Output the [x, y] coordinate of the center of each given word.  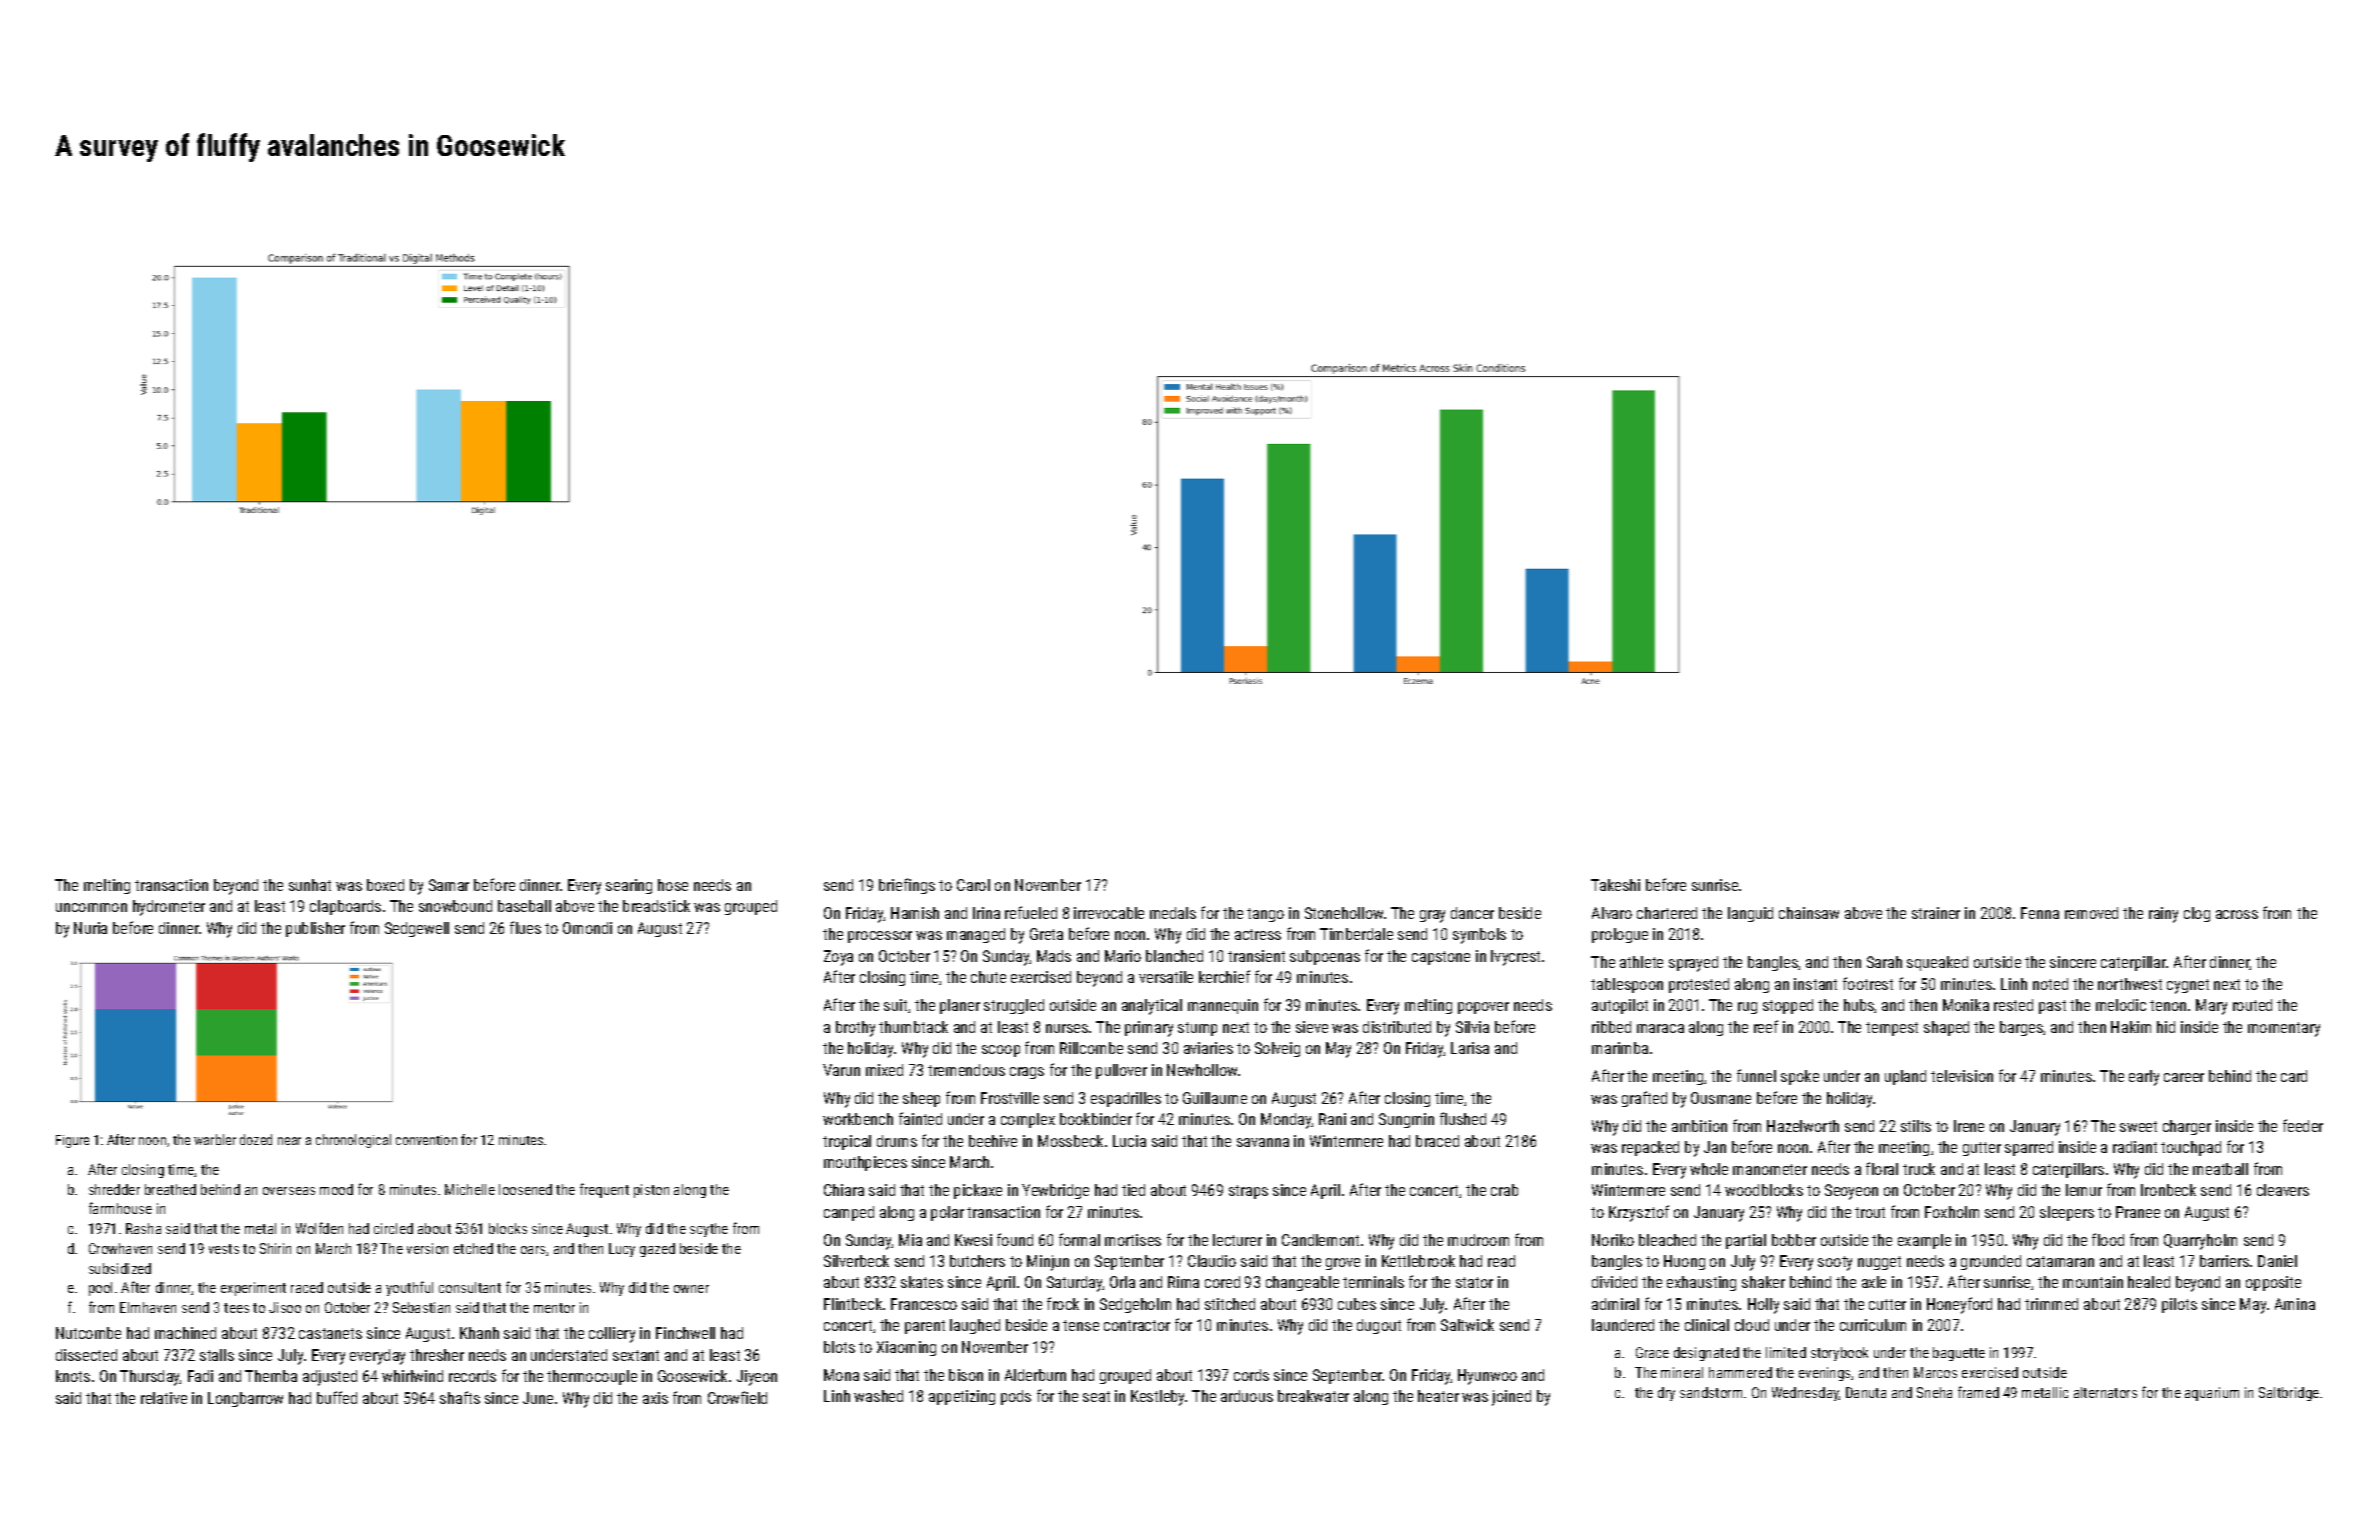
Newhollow [1202, 1070]
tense [1081, 1325]
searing [629, 886]
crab [1504, 1190]
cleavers [2283, 1190]
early [2144, 1078]
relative [164, 1398]
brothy [855, 1029]
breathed [170, 1189]
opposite [2273, 1283]
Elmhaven [148, 1307]
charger [2187, 1127]
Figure [72, 1141]
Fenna [2040, 913]
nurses [1067, 1028]
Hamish [915, 913]
